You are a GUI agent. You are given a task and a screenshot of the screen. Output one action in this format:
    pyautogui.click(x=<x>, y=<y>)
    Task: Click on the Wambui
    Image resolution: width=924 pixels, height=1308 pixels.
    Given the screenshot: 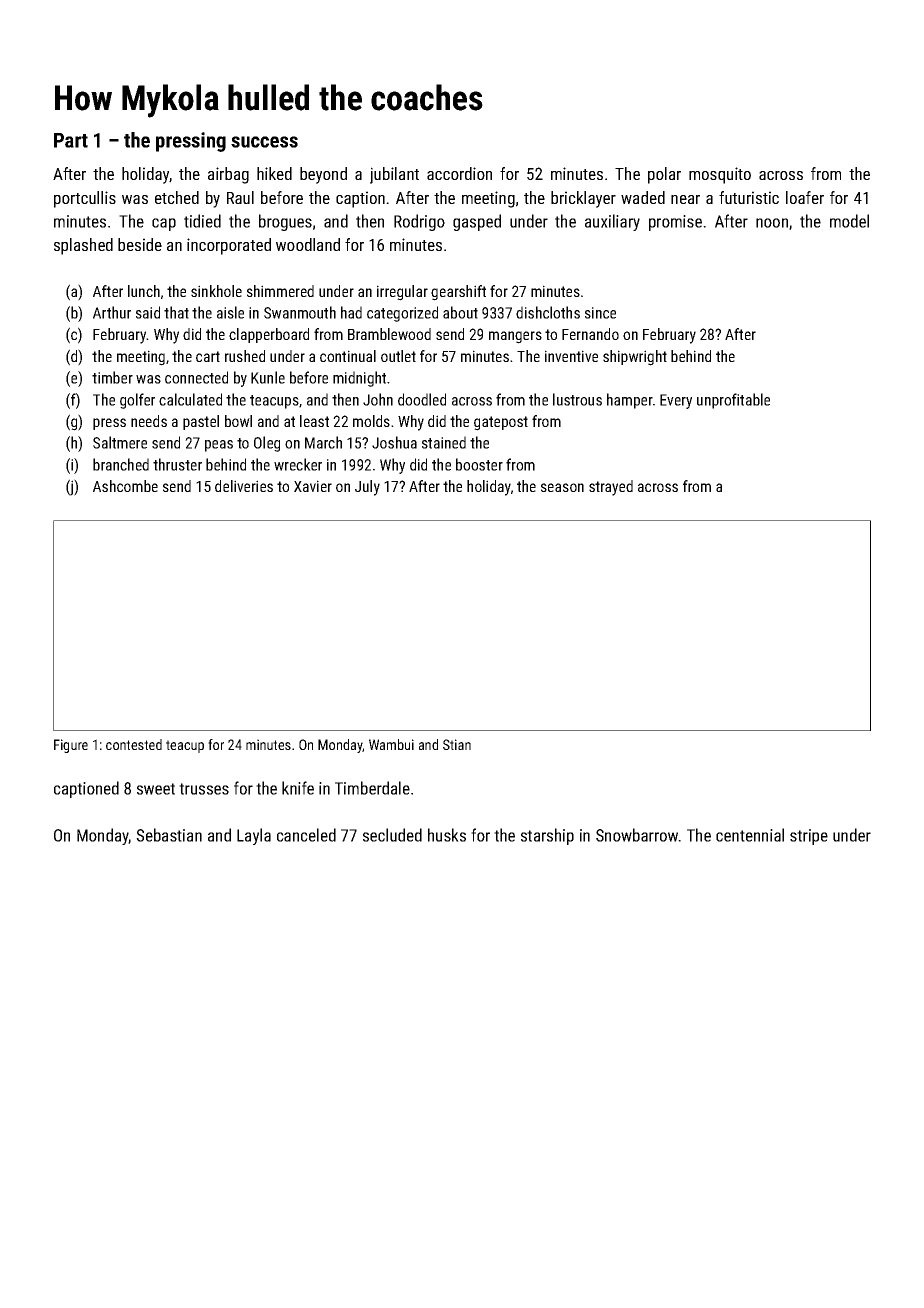 What is the action you would take?
    pyautogui.click(x=391, y=744)
